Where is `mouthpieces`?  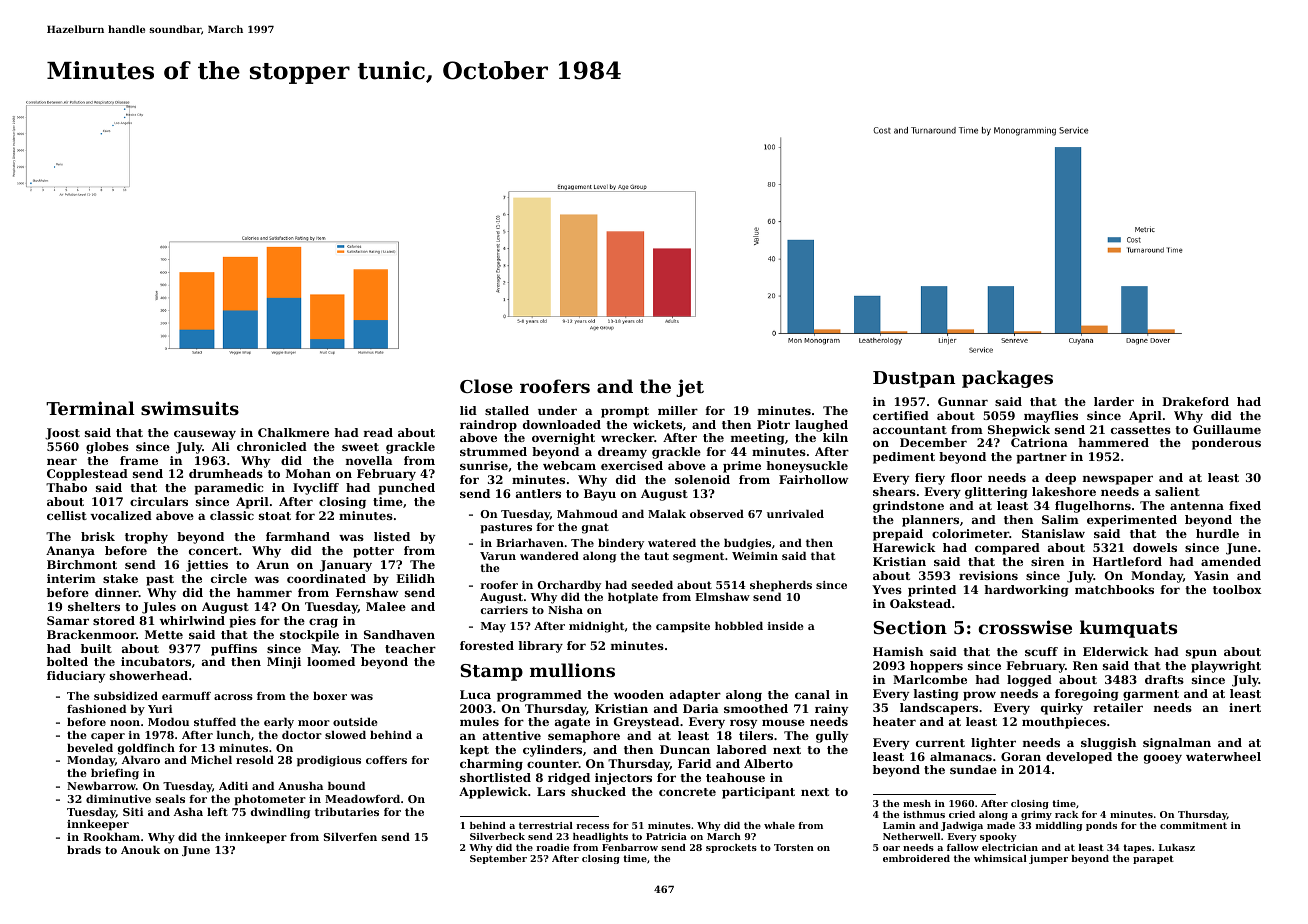 mouthpieces is located at coordinates (1064, 723).
